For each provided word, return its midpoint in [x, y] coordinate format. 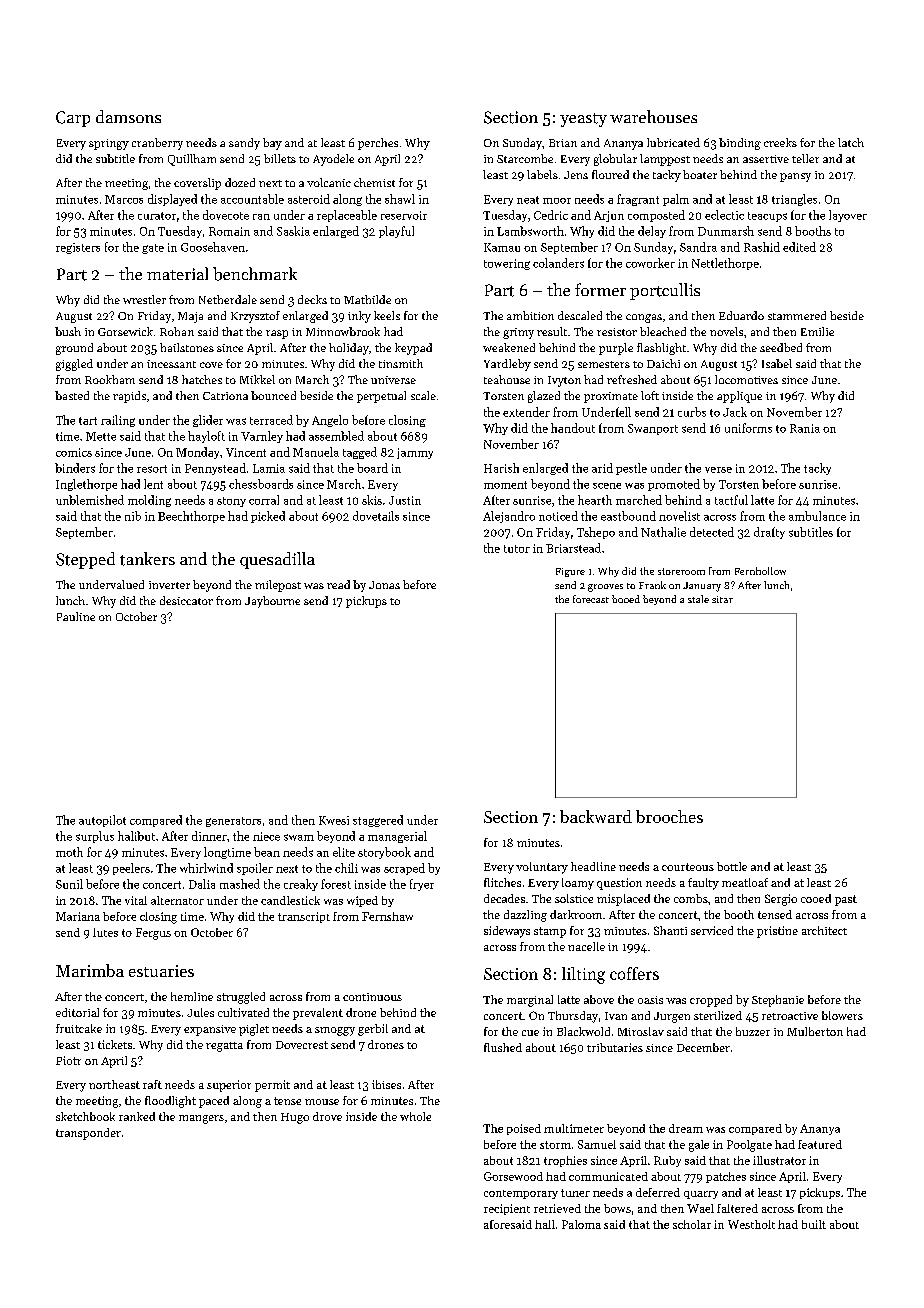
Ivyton [564, 381]
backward [596, 816]
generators [233, 822]
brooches [669, 816]
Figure [570, 572]
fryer [422, 885]
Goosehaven [213, 247]
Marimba [90, 970]
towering [507, 264]
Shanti [670, 930]
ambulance [817, 516]
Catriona [225, 396]
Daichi [663, 363]
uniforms [748, 428]
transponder [88, 1134]
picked [268, 517]
